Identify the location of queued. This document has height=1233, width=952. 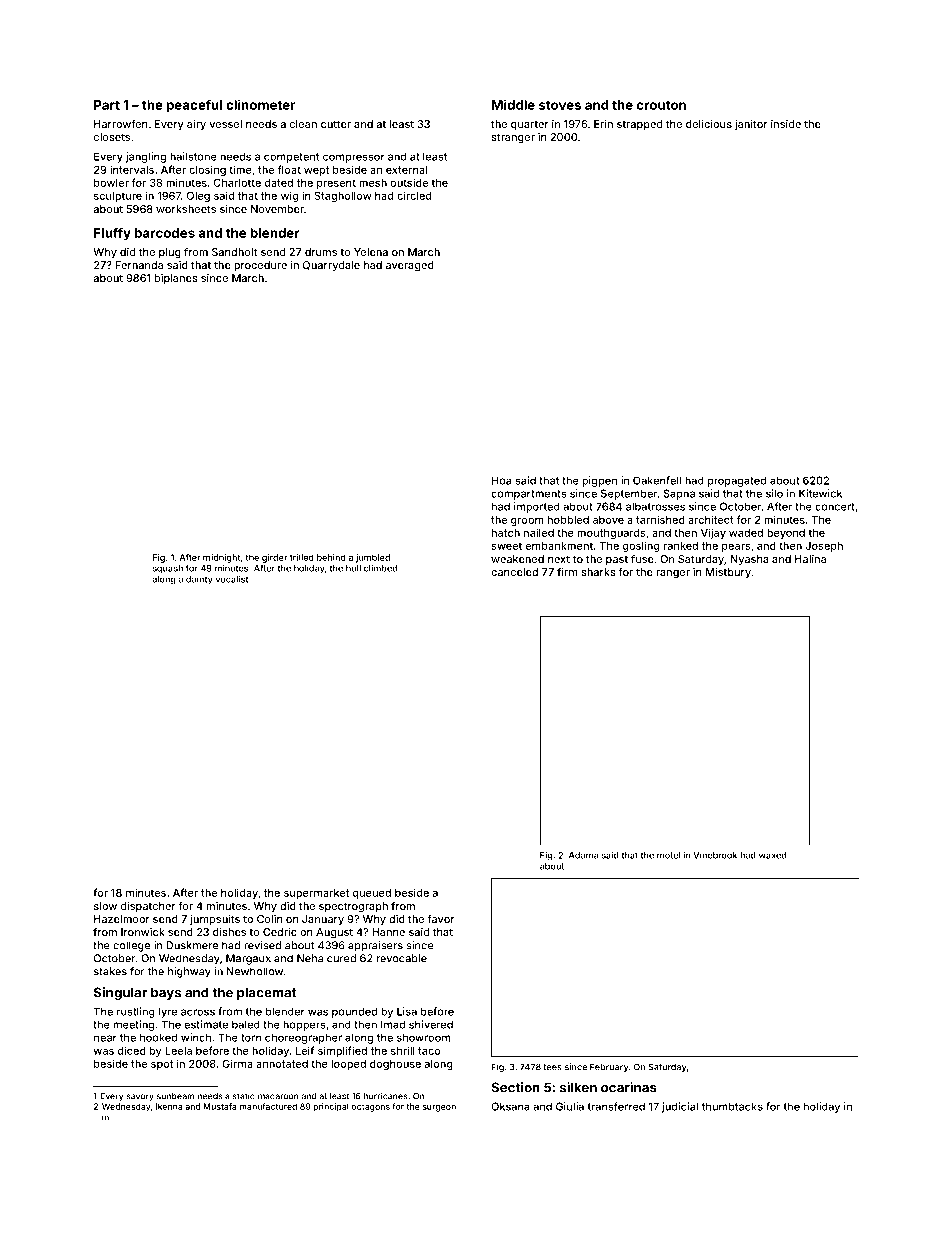
(372, 894).
